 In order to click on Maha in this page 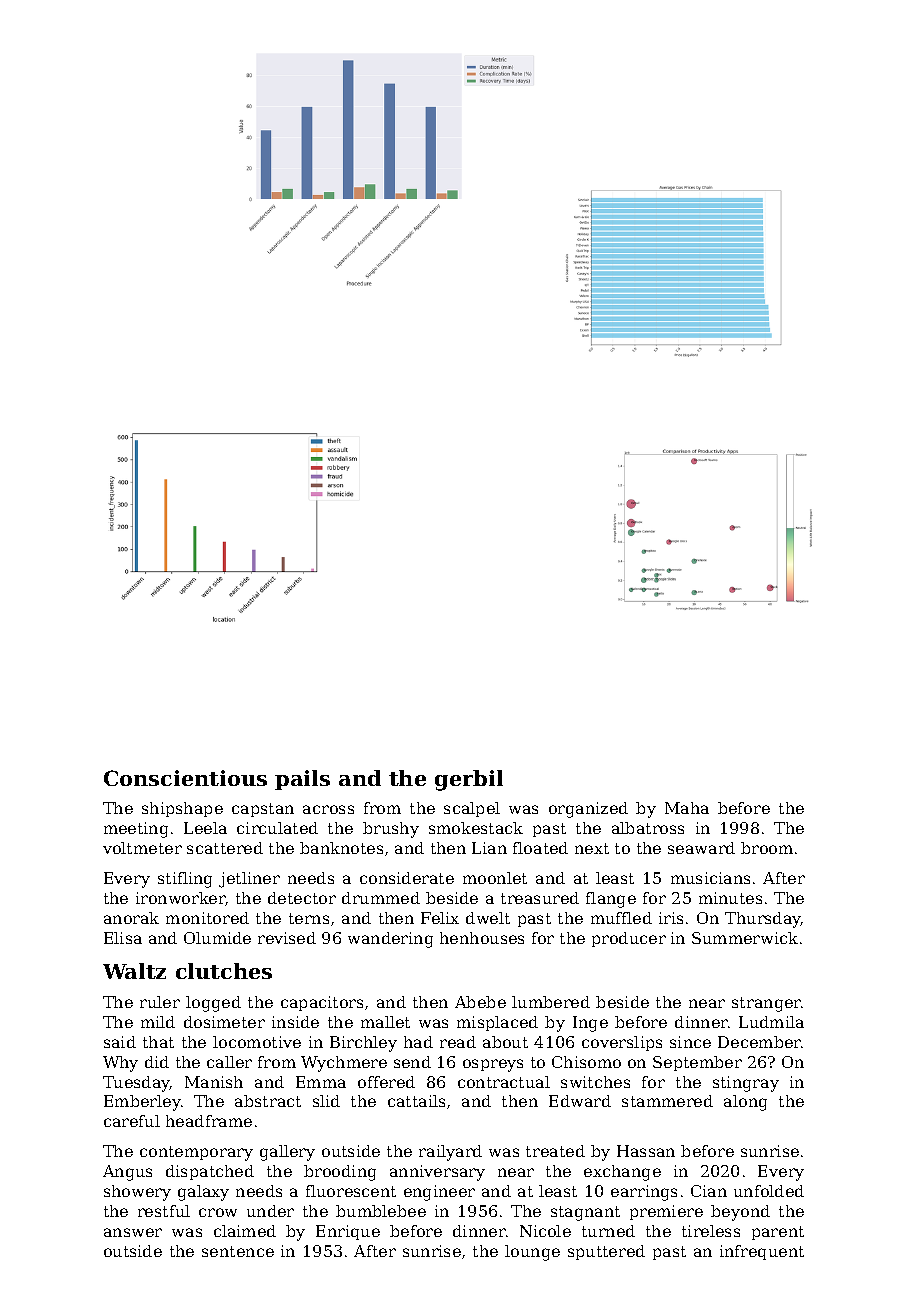, I will do `click(687, 808)`.
